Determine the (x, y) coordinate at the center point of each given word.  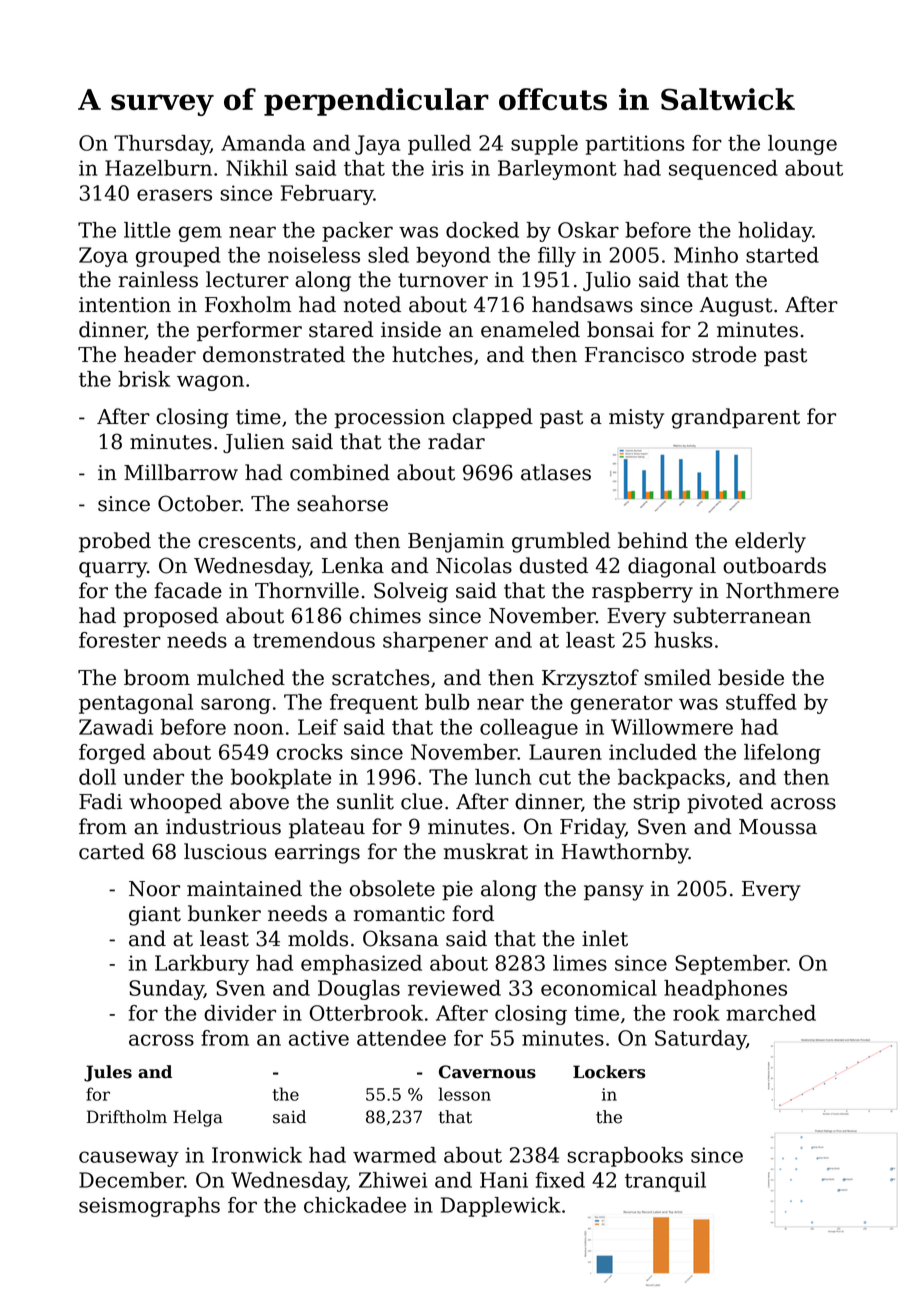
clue (422, 801)
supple (544, 145)
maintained (244, 888)
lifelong (782, 754)
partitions (635, 145)
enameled (530, 329)
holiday (775, 232)
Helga (198, 1118)
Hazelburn (158, 168)
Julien (253, 443)
